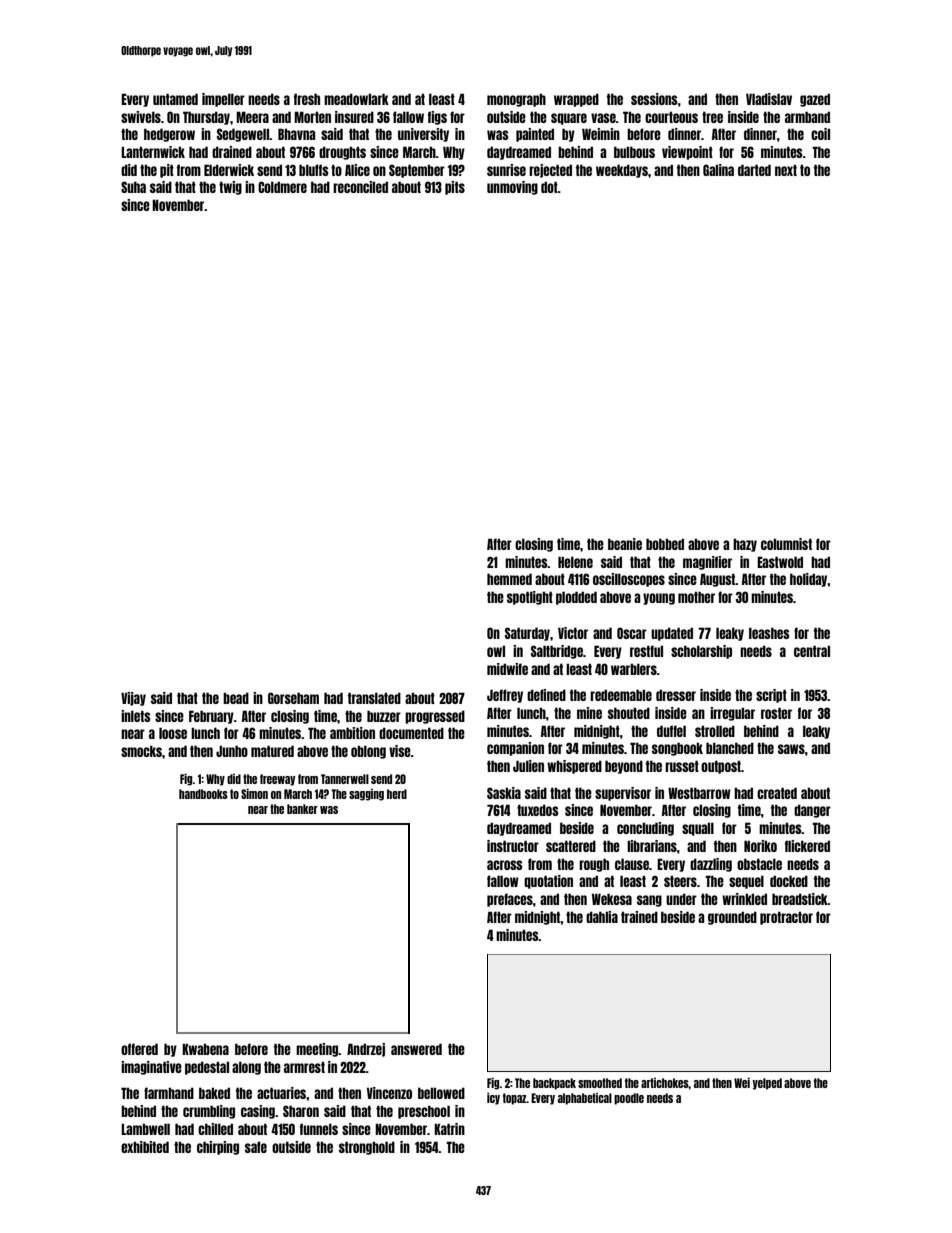  I want to click on imaginative, so click(151, 1068).
